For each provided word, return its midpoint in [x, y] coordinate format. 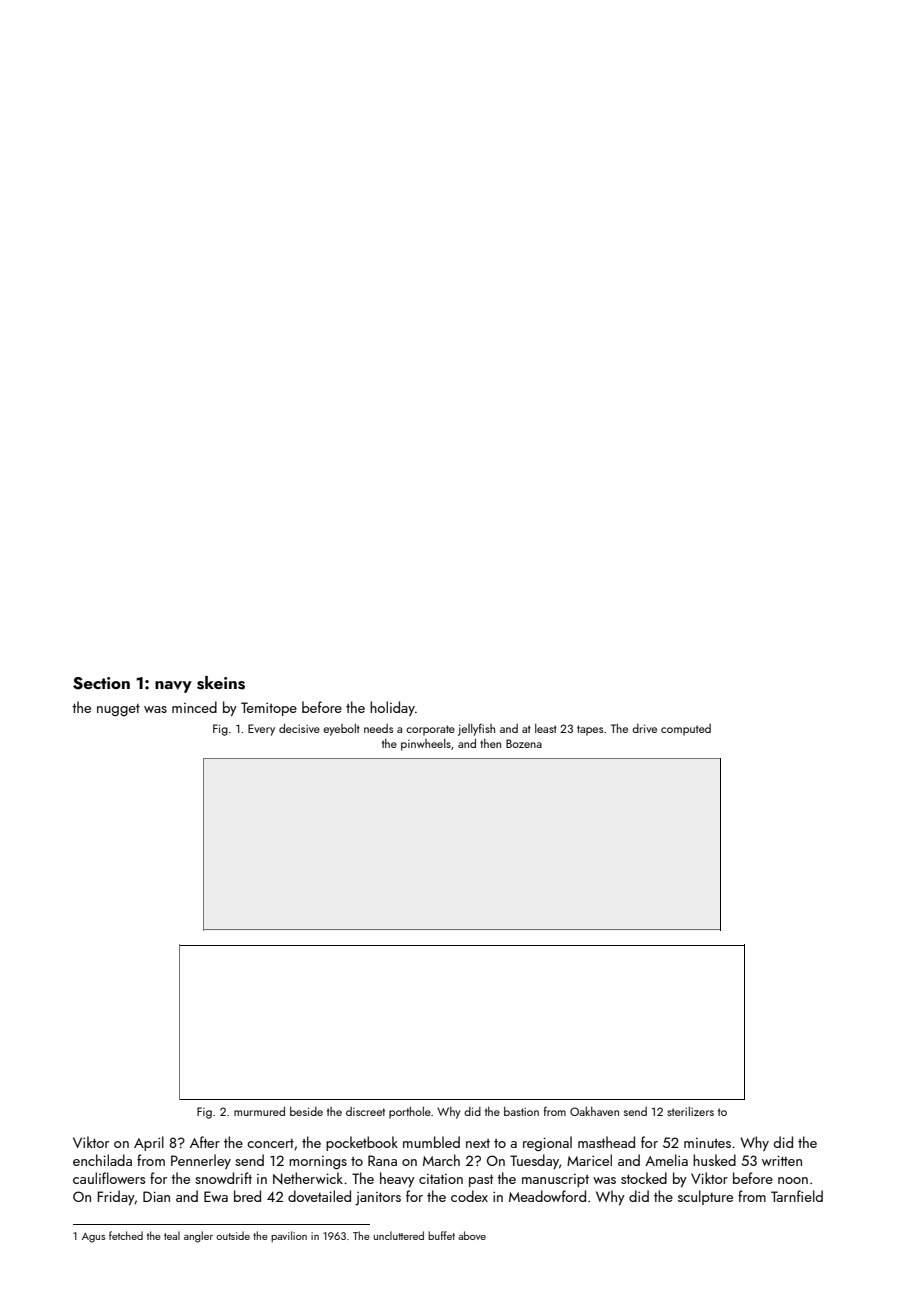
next [478, 1143]
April [149, 1143]
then [490, 743]
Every [261, 730]
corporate [430, 730]
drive [644, 728]
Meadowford [547, 1196]
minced [194, 707]
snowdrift [223, 1178]
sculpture [705, 1197]
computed [686, 730]
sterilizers [690, 1111]
